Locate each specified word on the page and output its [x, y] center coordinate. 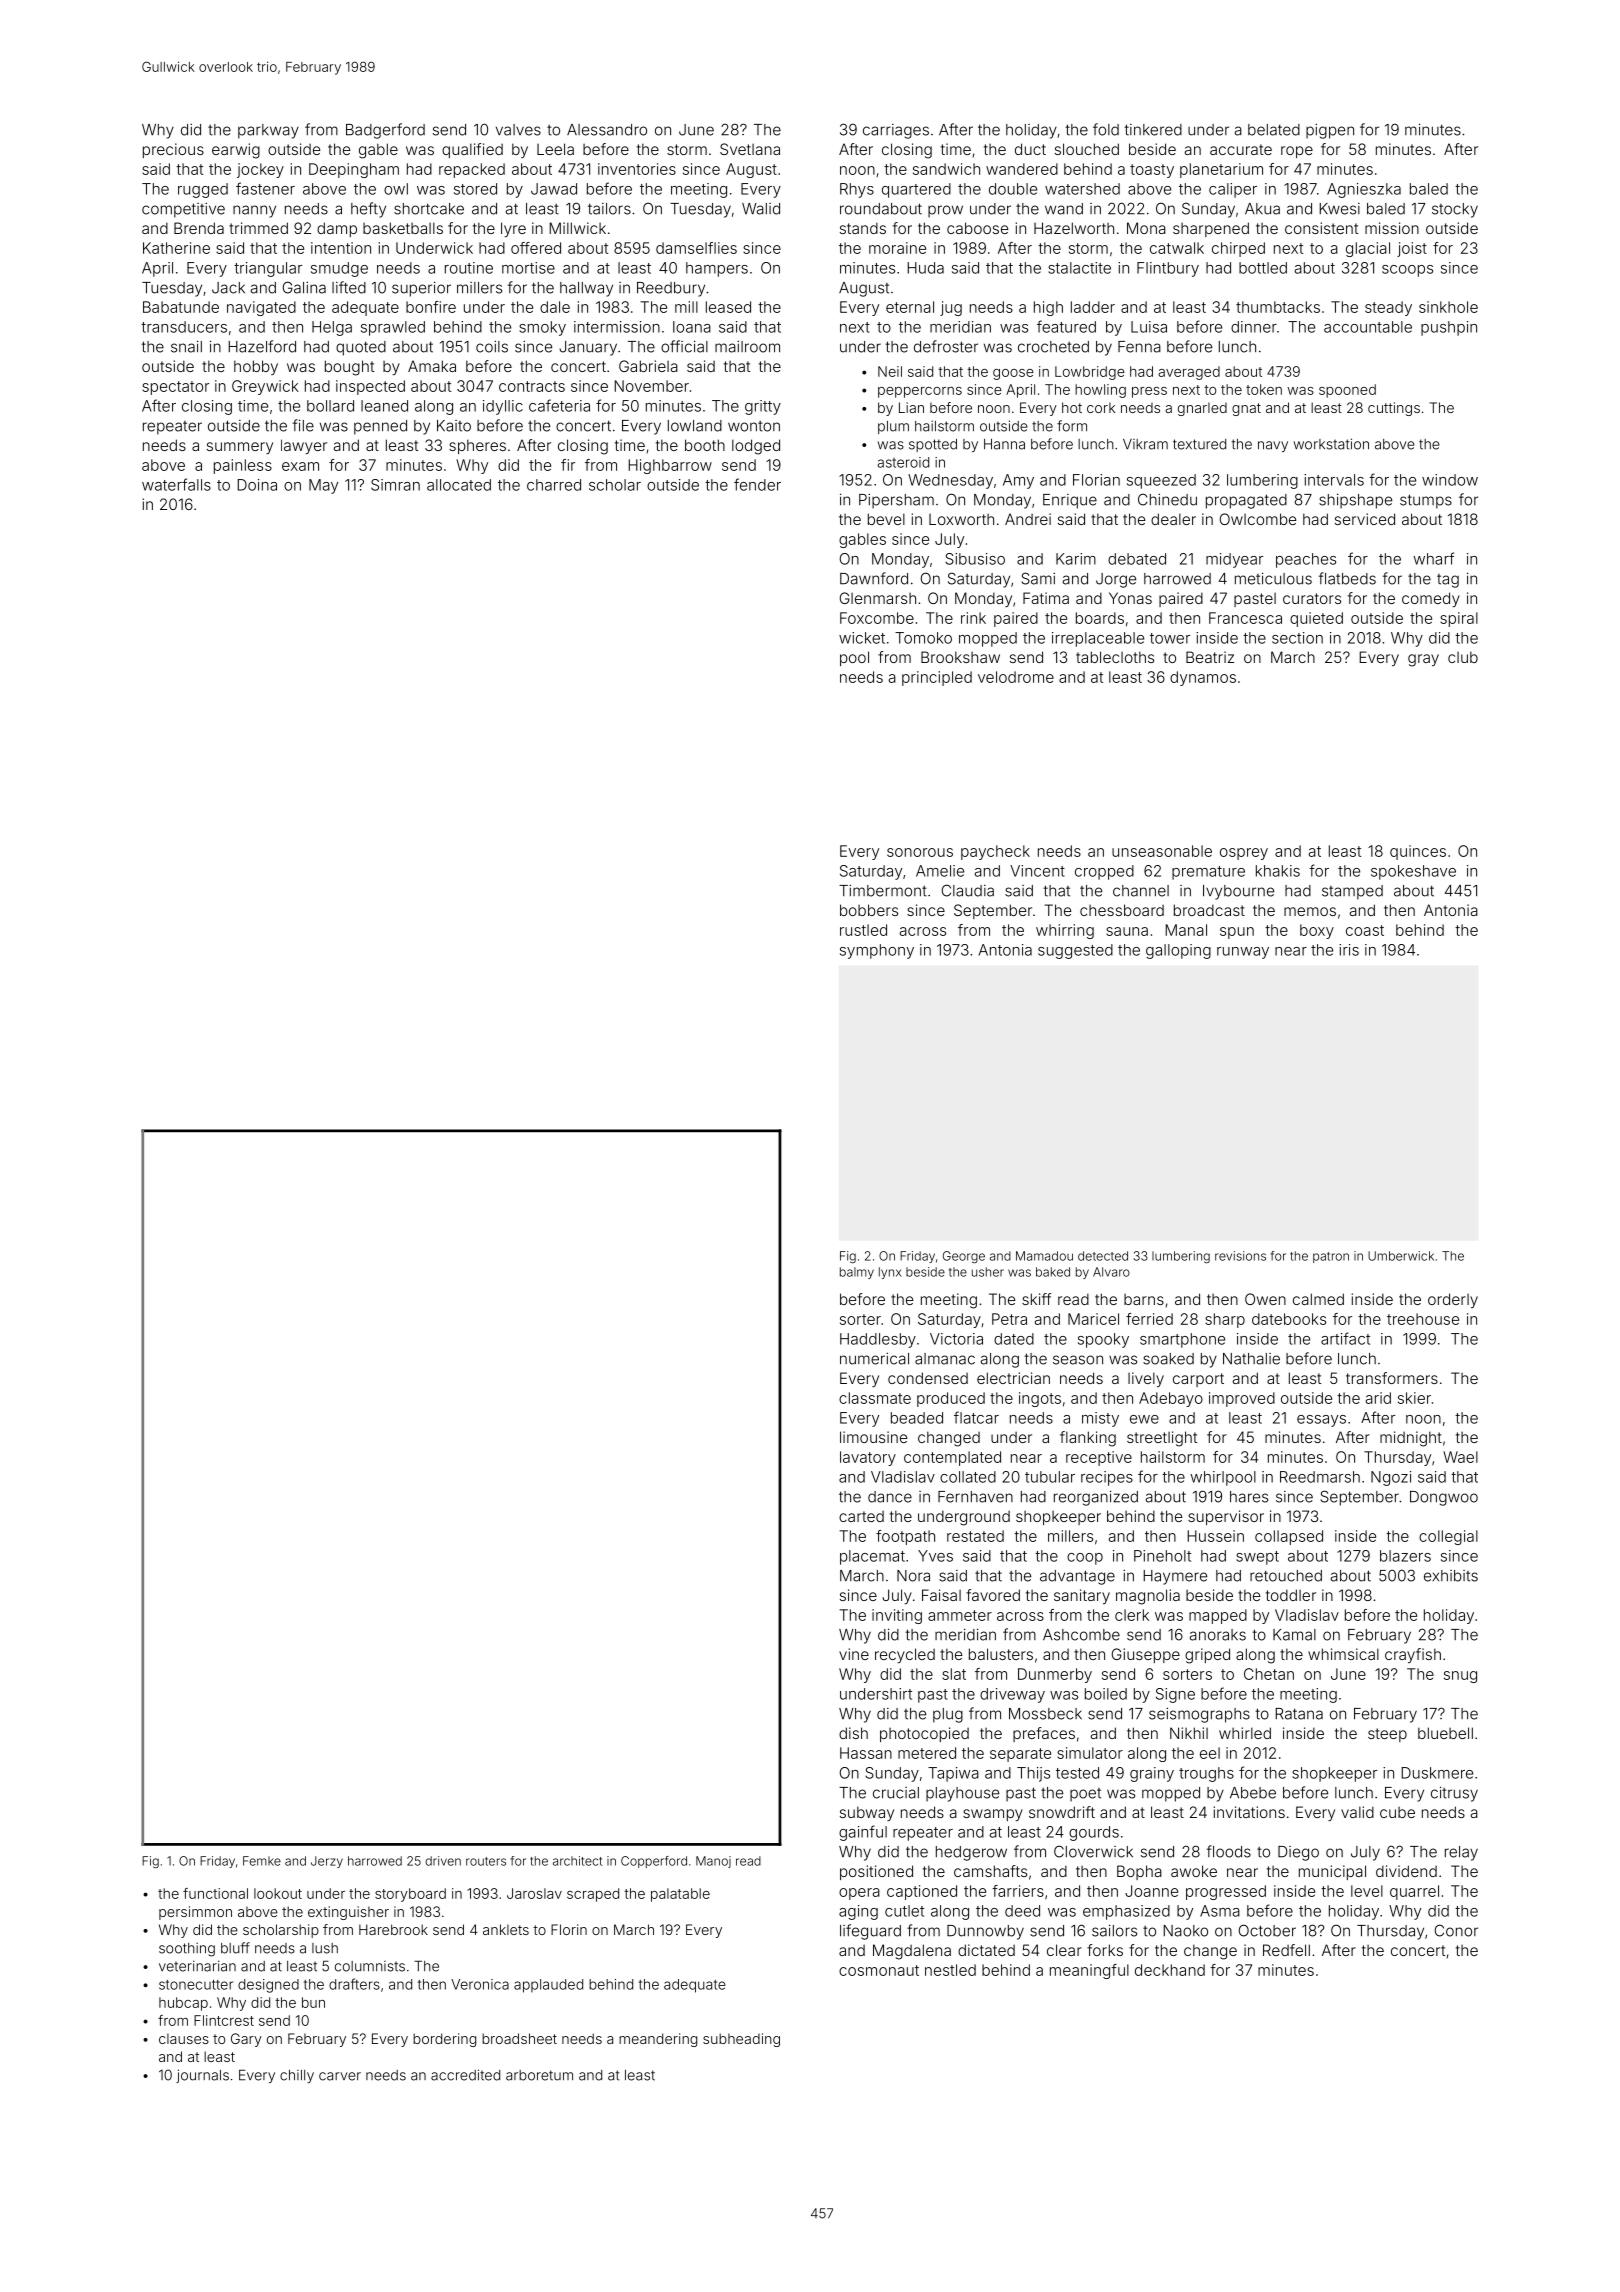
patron [1331, 1257]
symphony [877, 951]
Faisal [941, 1595]
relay [1461, 1853]
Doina [257, 485]
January [588, 348]
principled [937, 678]
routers [486, 1861]
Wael [1460, 1457]
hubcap [183, 2004]
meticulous [1273, 578]
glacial [1368, 249]
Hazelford [262, 346]
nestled [950, 1970]
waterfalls [176, 484]
